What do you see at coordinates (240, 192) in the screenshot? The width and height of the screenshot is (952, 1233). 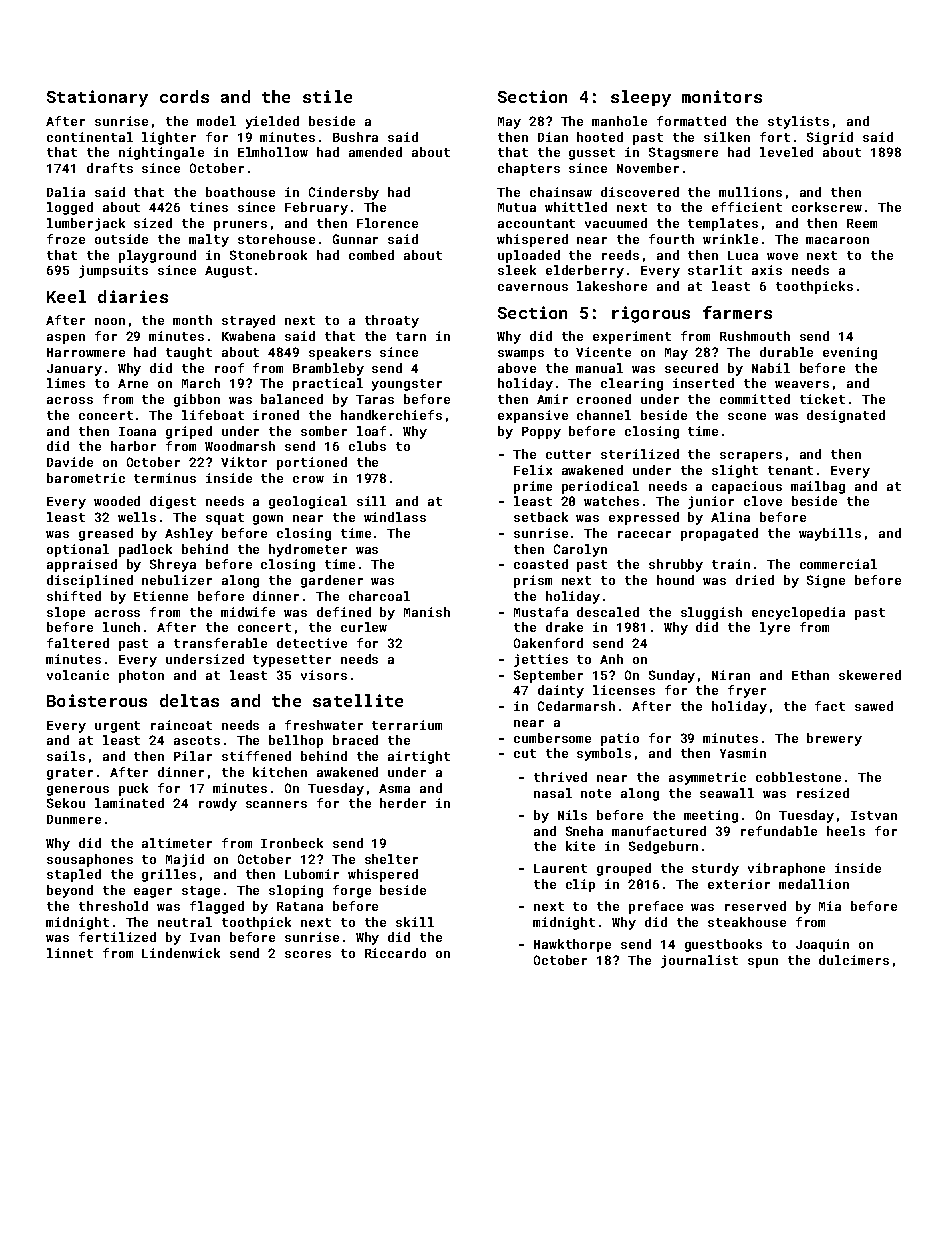 I see `boathouse` at bounding box center [240, 192].
